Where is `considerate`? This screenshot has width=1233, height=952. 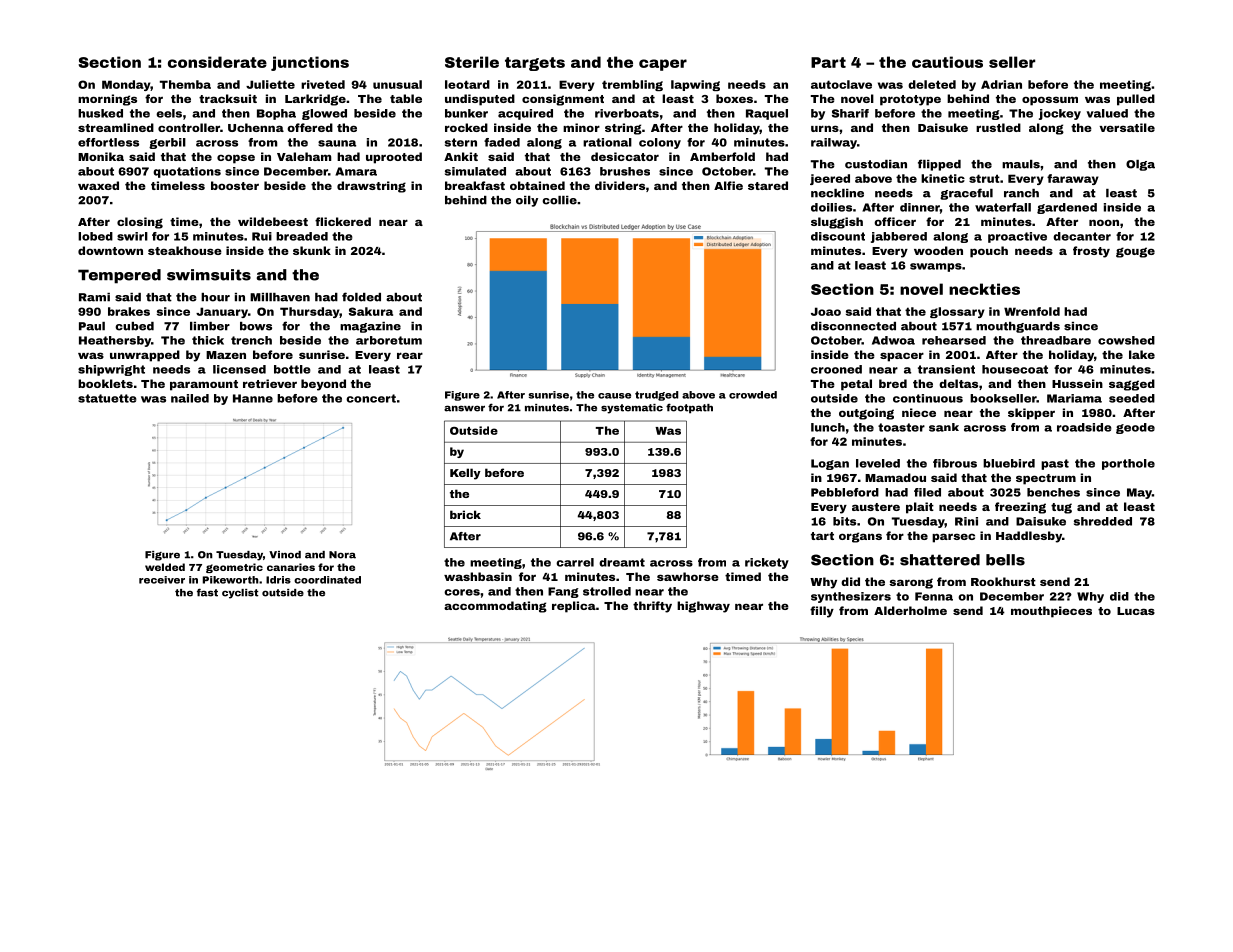 considerate is located at coordinates (217, 62).
